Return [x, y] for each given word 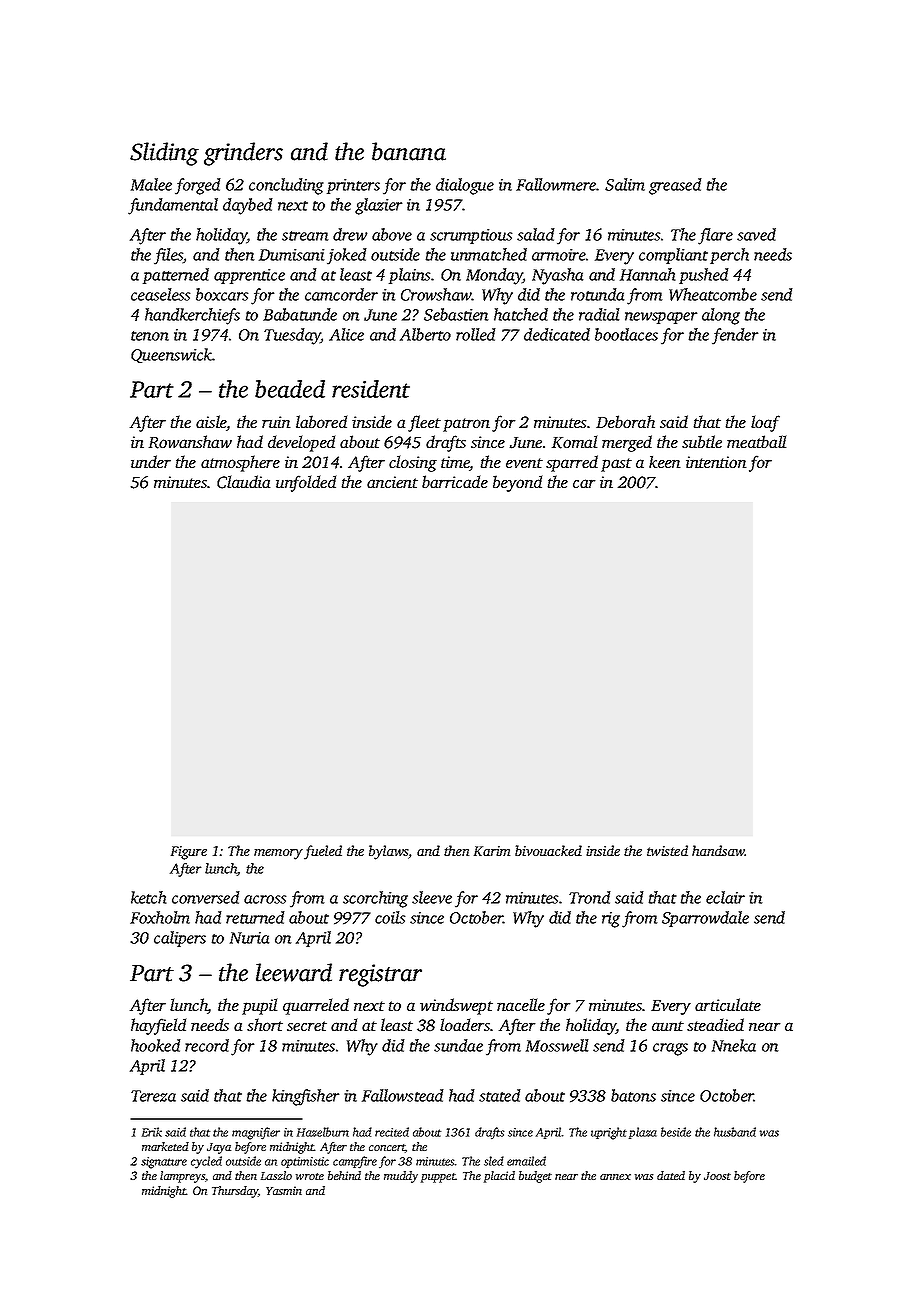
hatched [521, 314]
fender [735, 336]
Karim [492, 851]
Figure [189, 853]
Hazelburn [323, 1132]
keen [665, 462]
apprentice [249, 276]
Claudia [243, 482]
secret [307, 1026]
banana [409, 151]
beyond [518, 483]
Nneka [734, 1045]
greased [675, 186]
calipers [180, 939]
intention [716, 462]
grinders [243, 154]
